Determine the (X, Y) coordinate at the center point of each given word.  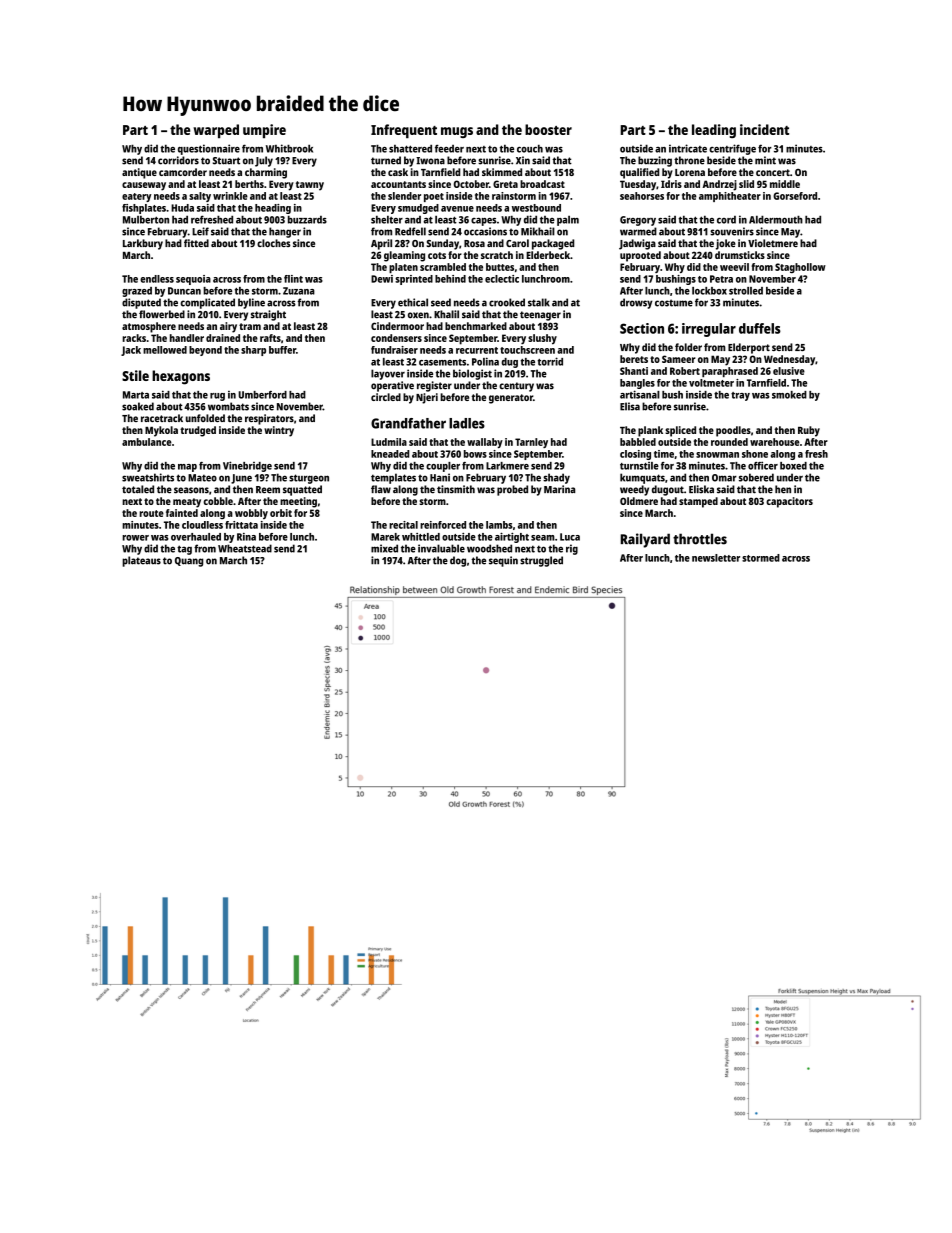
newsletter (716, 558)
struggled (541, 561)
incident (764, 129)
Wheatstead (245, 548)
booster (548, 129)
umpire (264, 131)
